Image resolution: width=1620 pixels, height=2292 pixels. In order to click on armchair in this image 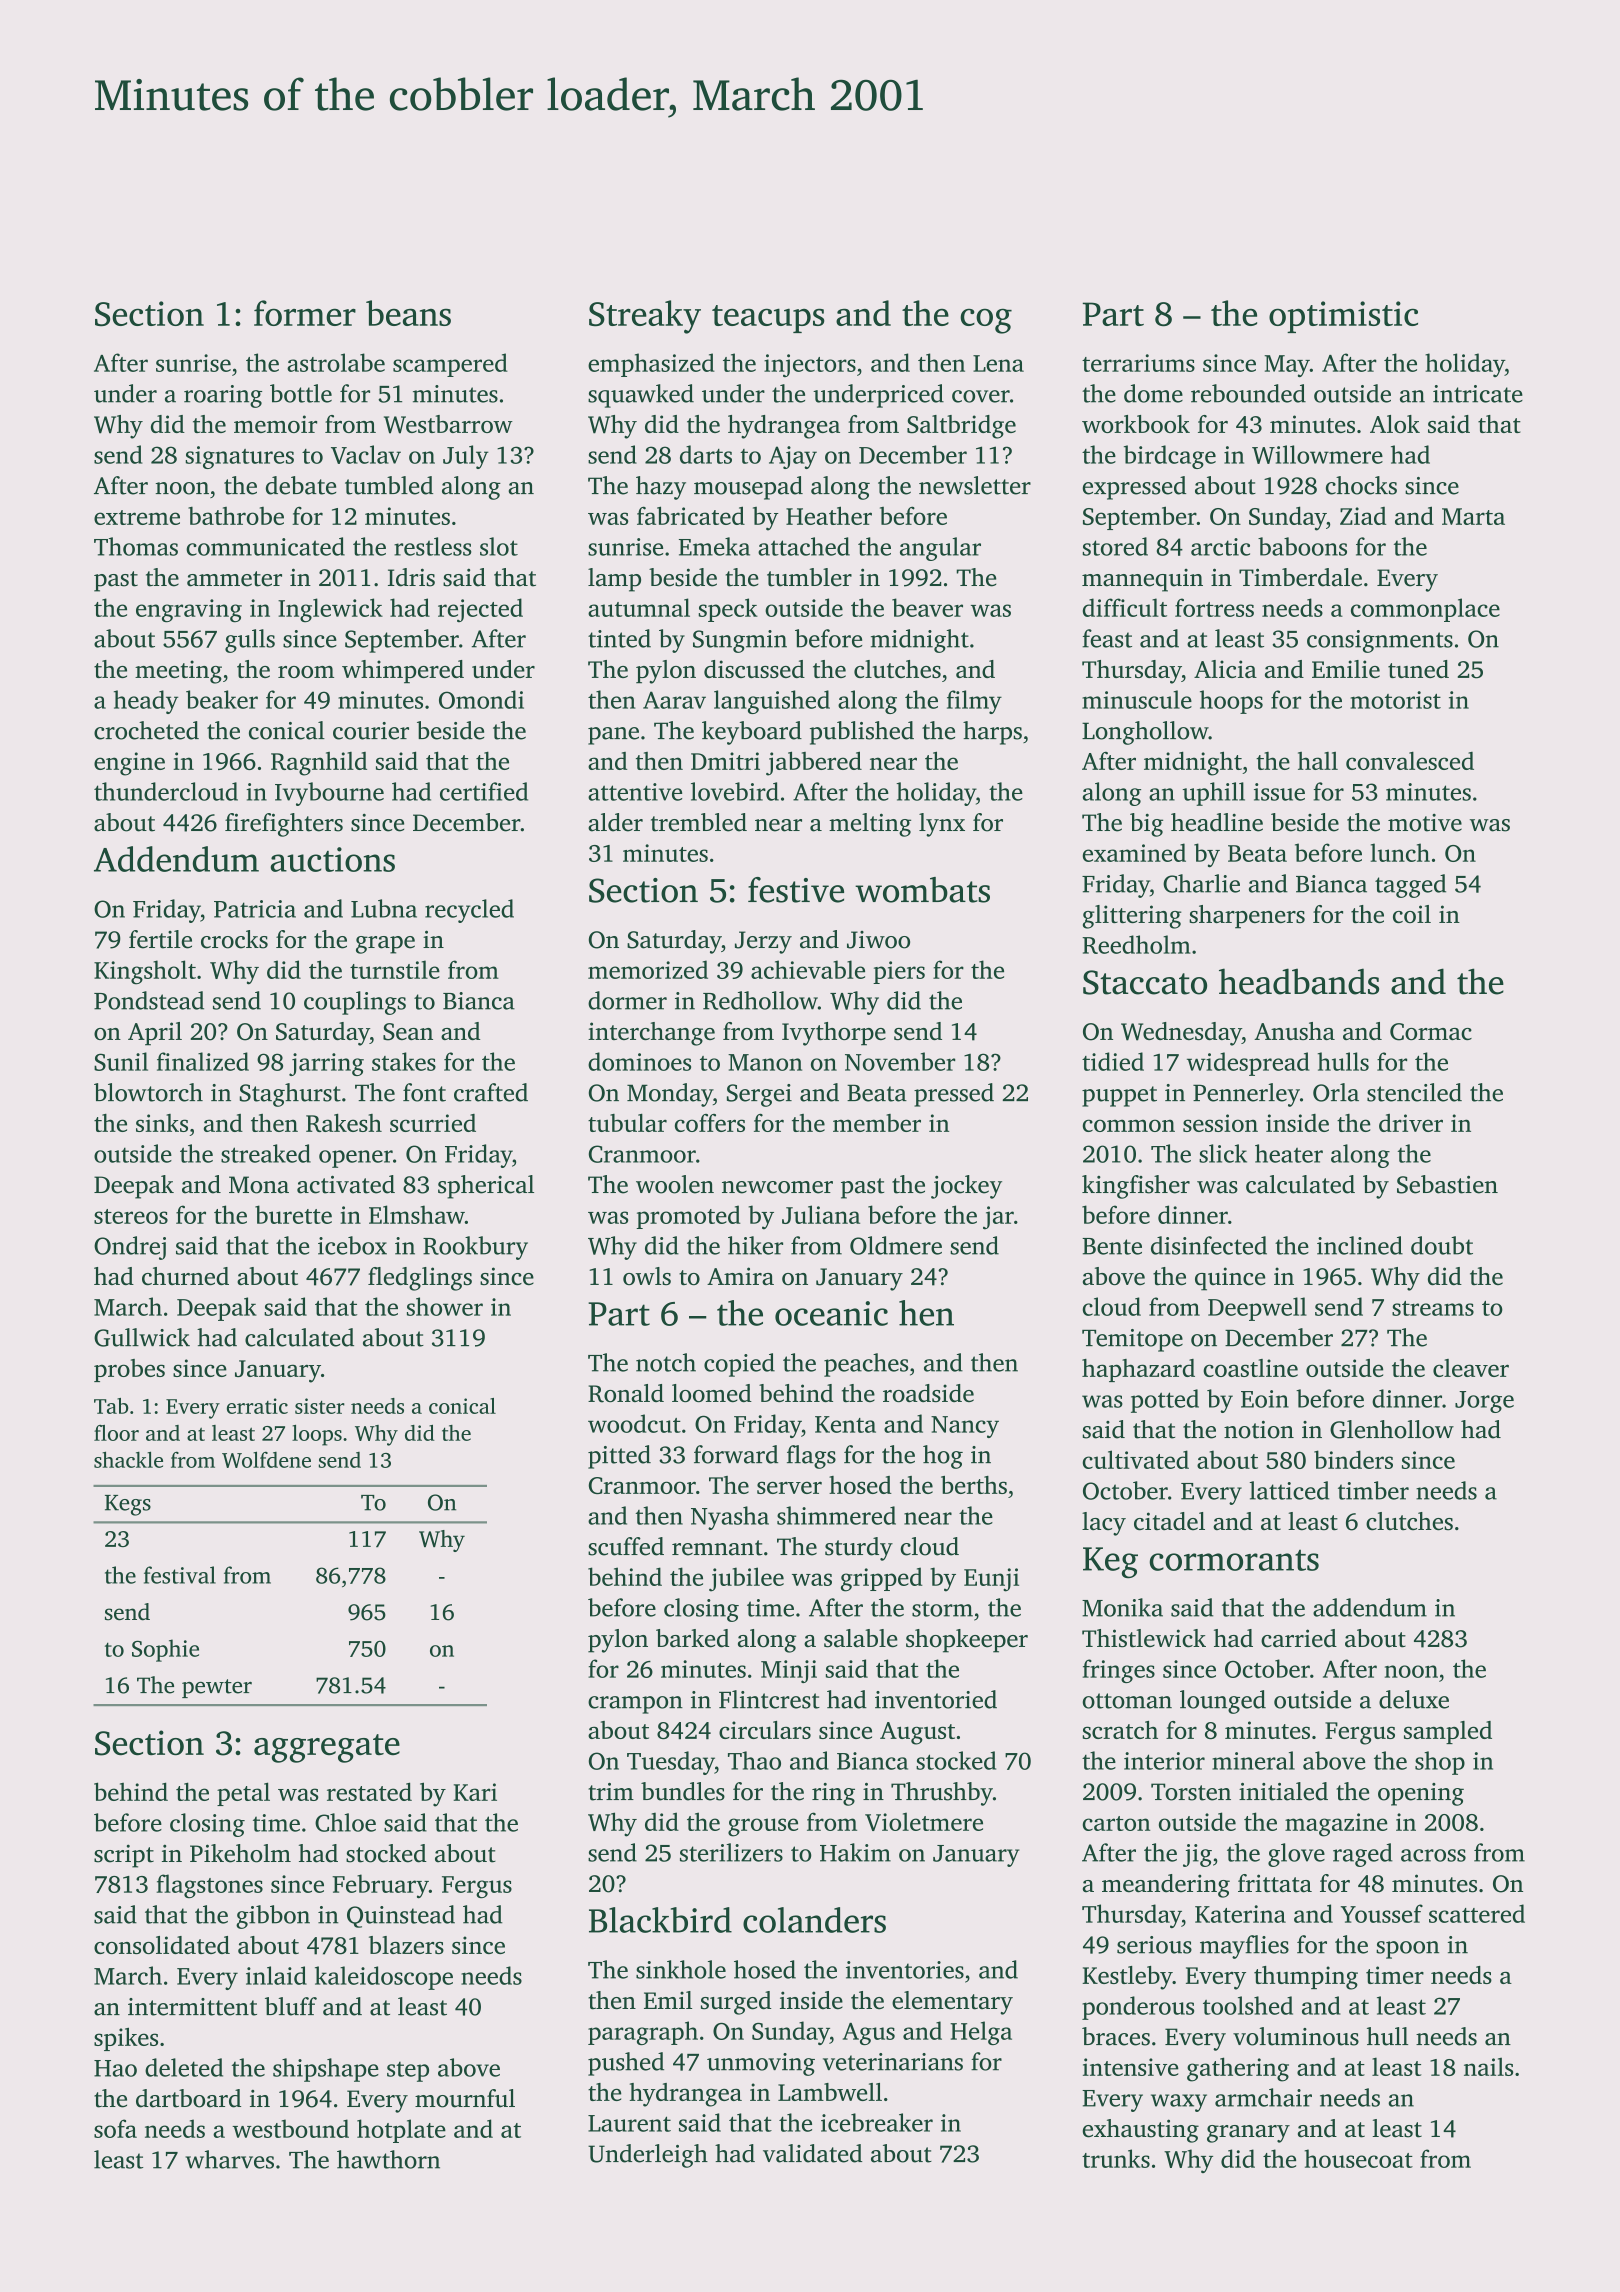, I will do `click(1263, 2097)`.
